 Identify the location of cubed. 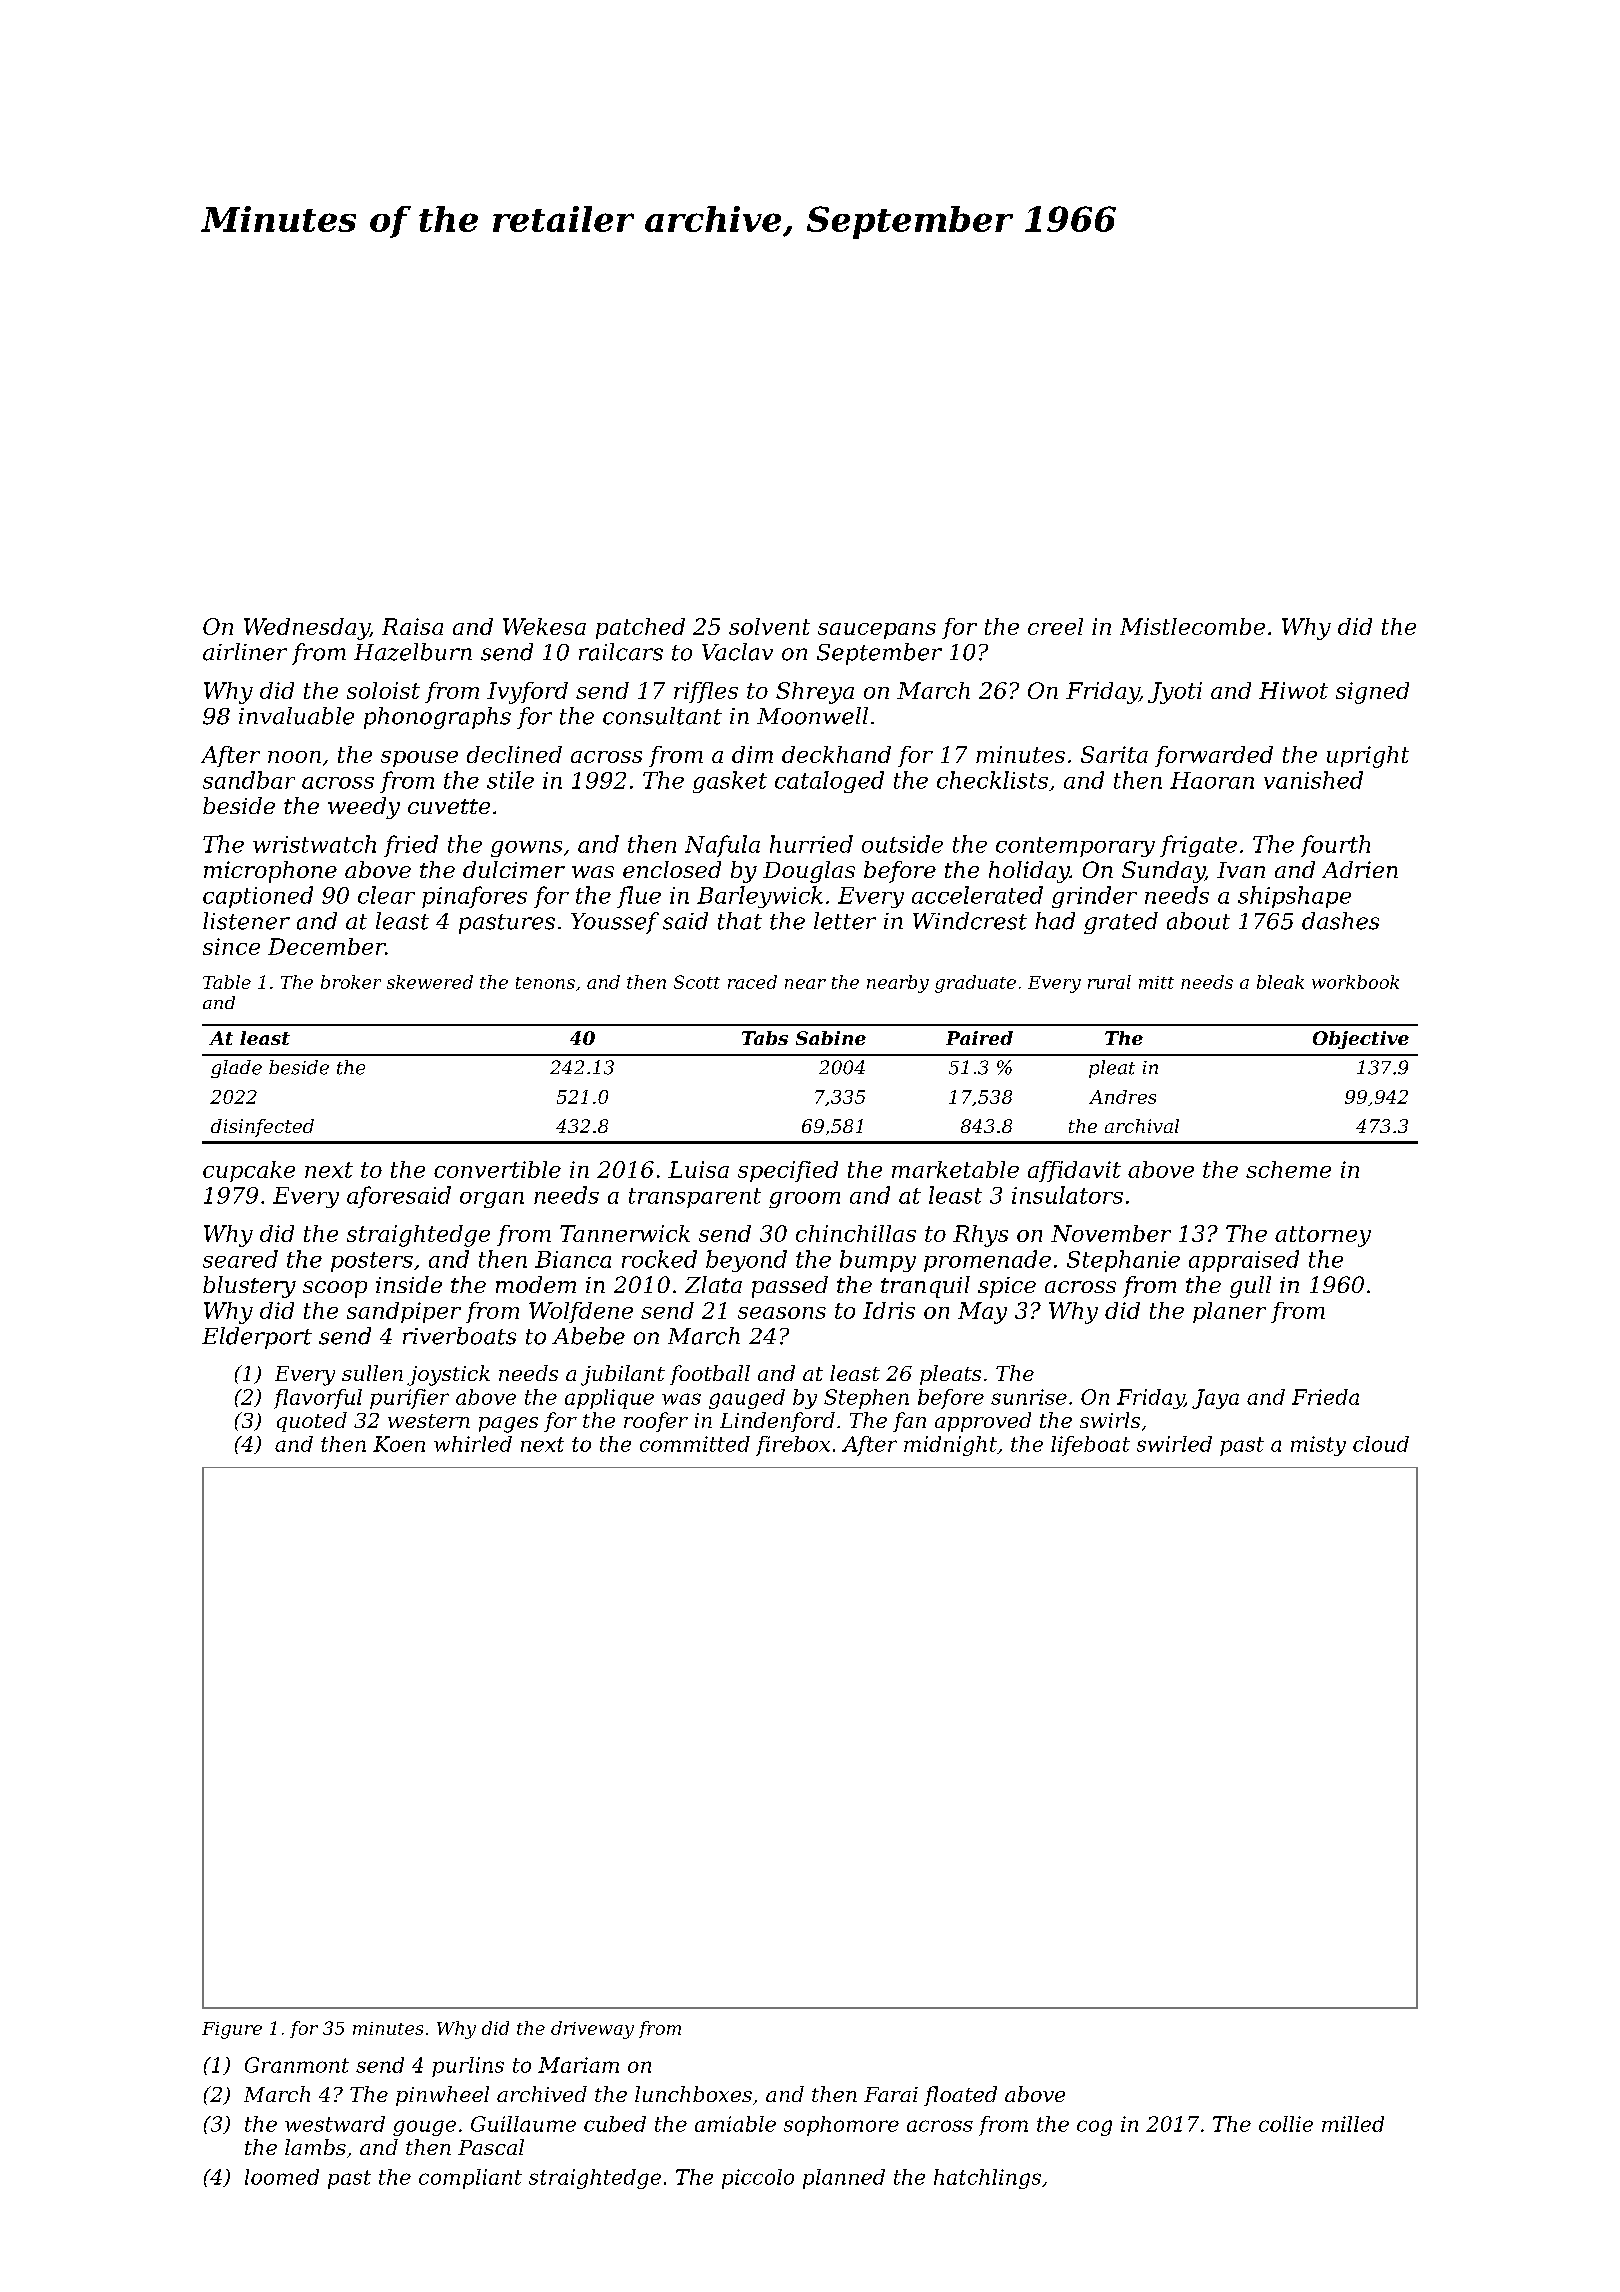
(615, 2124).
